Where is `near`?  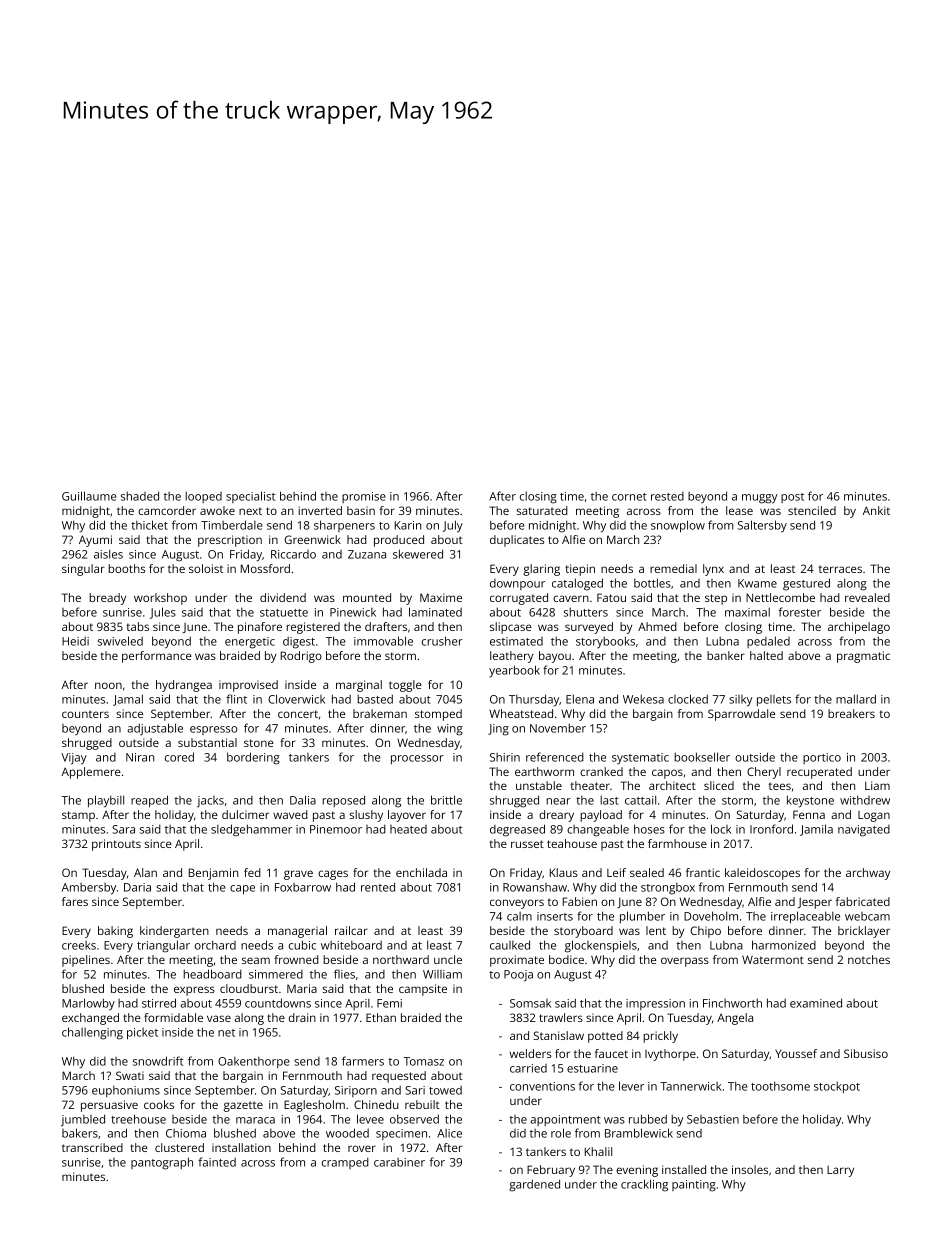
near is located at coordinates (558, 801).
